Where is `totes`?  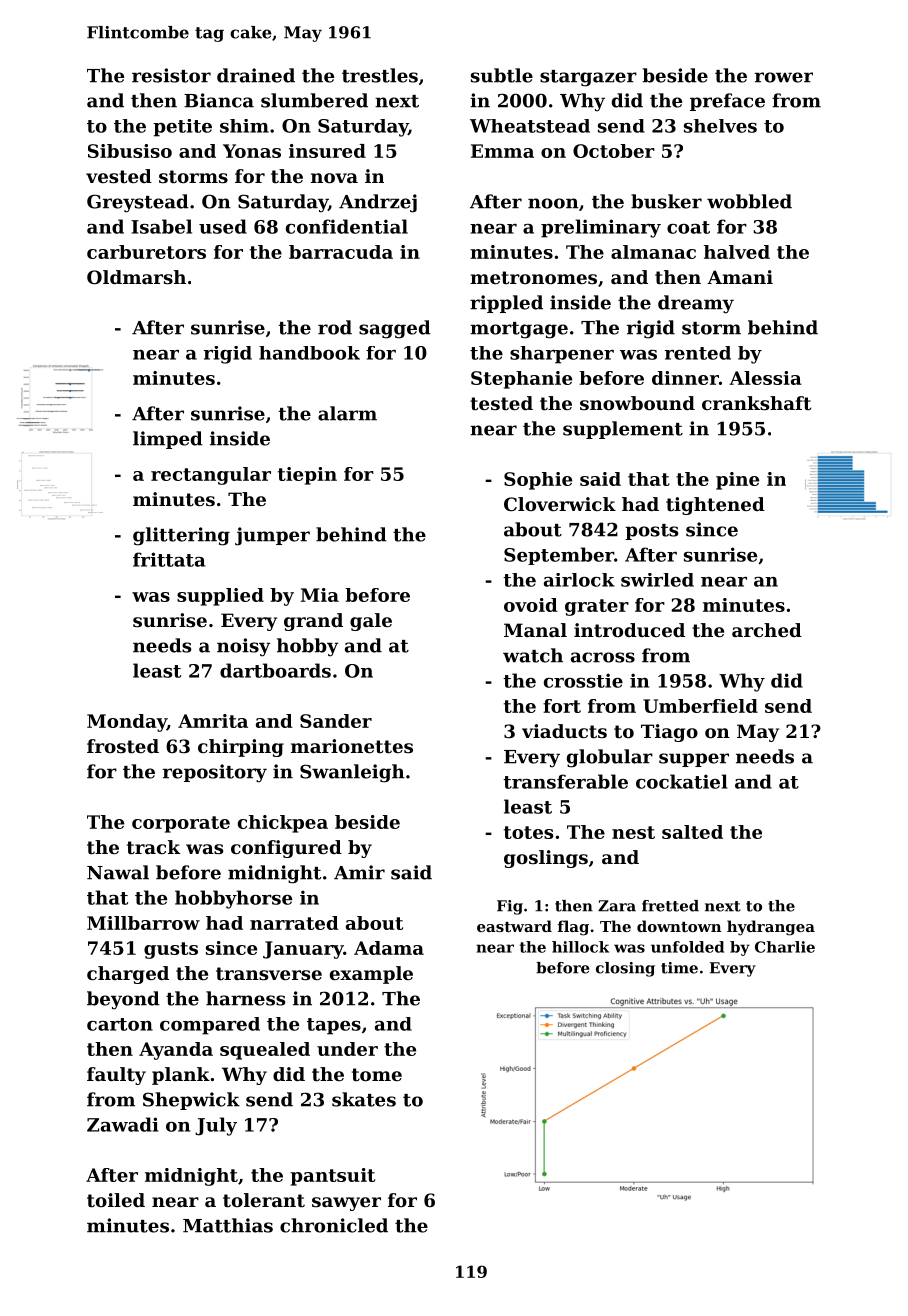
totes is located at coordinates (528, 832).
